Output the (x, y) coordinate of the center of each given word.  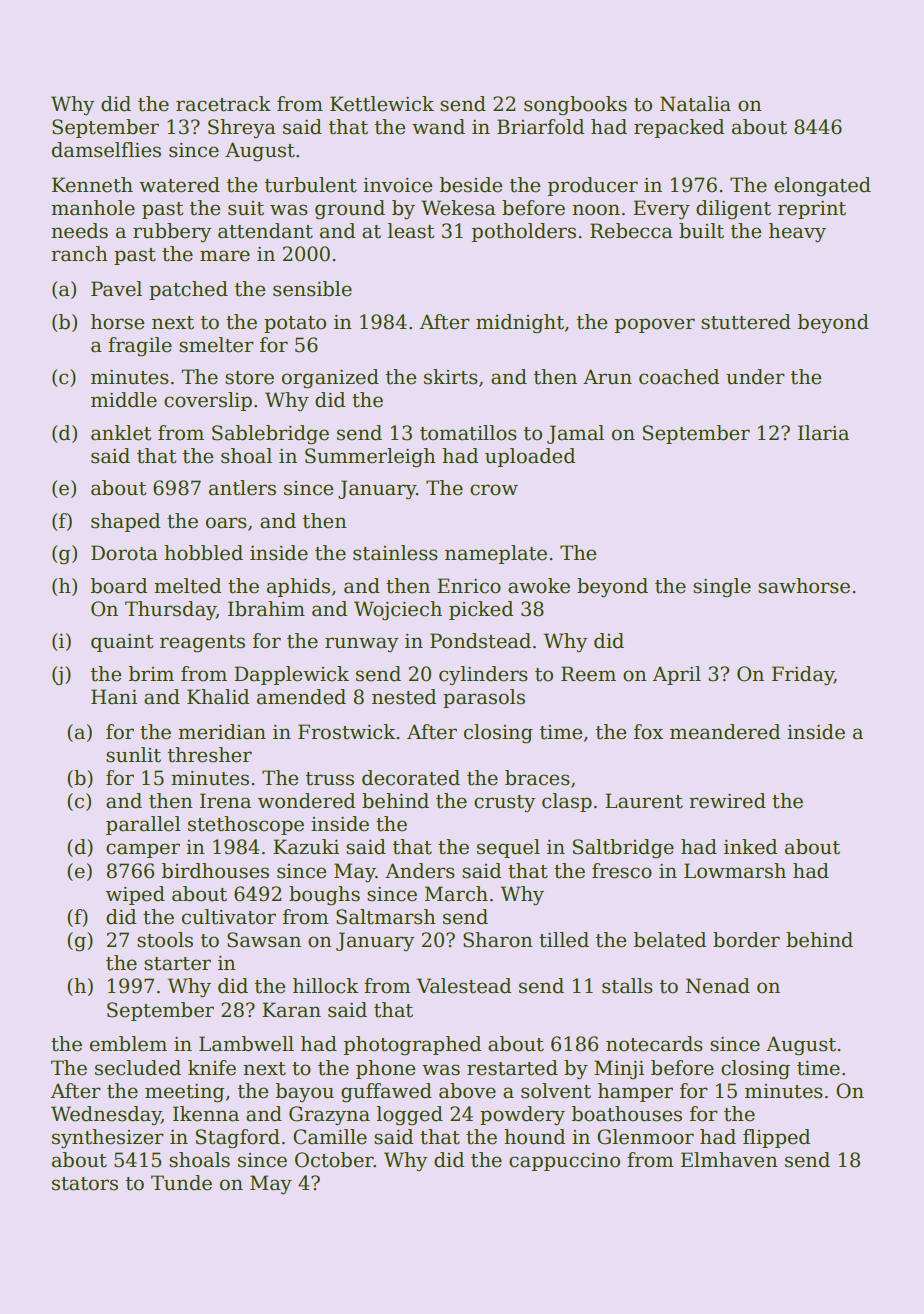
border (746, 940)
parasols (484, 698)
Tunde (181, 1183)
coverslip (208, 401)
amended (301, 697)
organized (330, 379)
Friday (803, 676)
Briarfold (540, 127)
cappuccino (564, 1162)
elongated (822, 187)
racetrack (223, 104)
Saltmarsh (386, 917)
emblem (128, 1044)
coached (679, 377)
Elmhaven (729, 1160)
